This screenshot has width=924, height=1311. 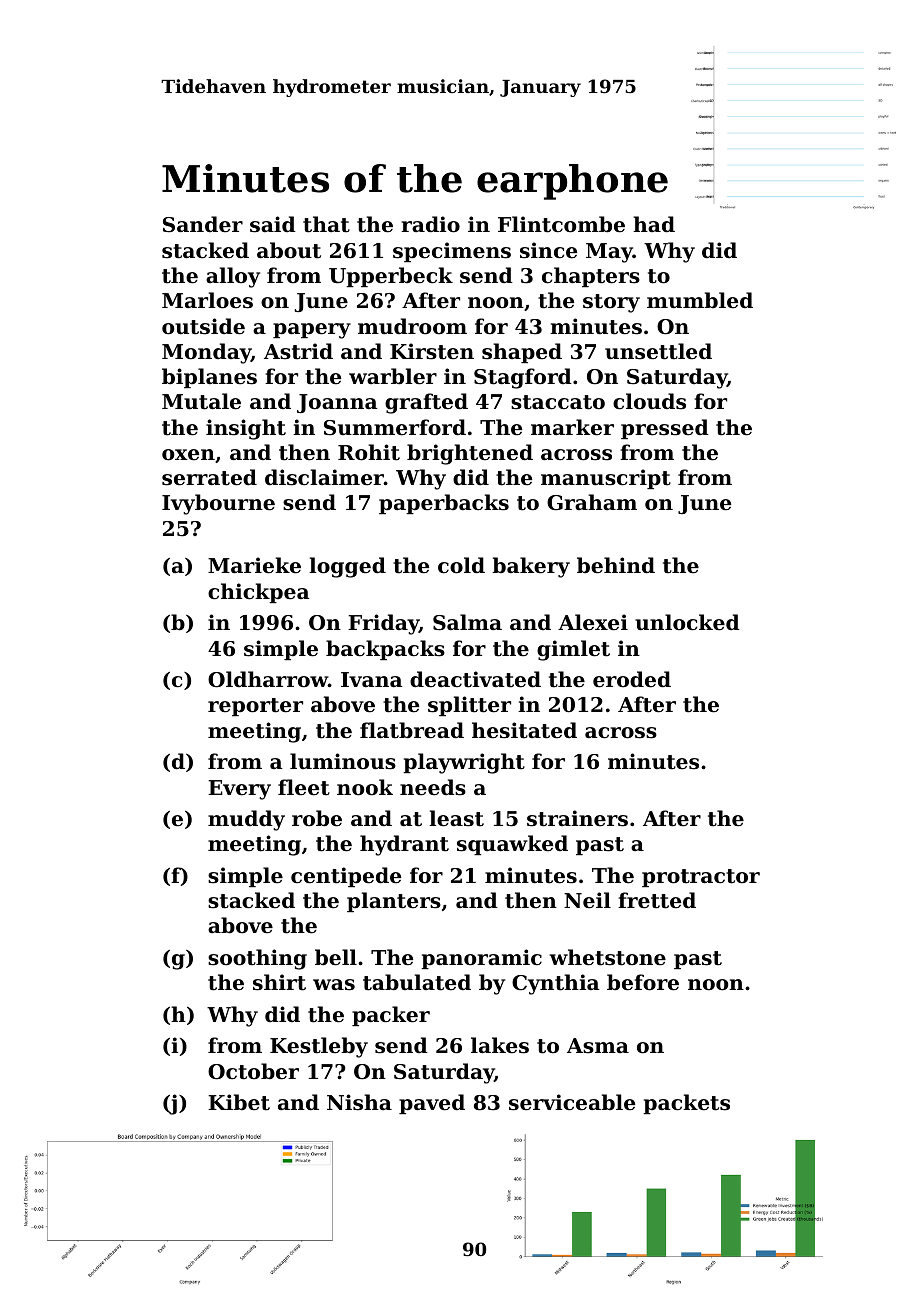 What do you see at coordinates (531, 567) in the screenshot?
I see `bakery` at bounding box center [531, 567].
